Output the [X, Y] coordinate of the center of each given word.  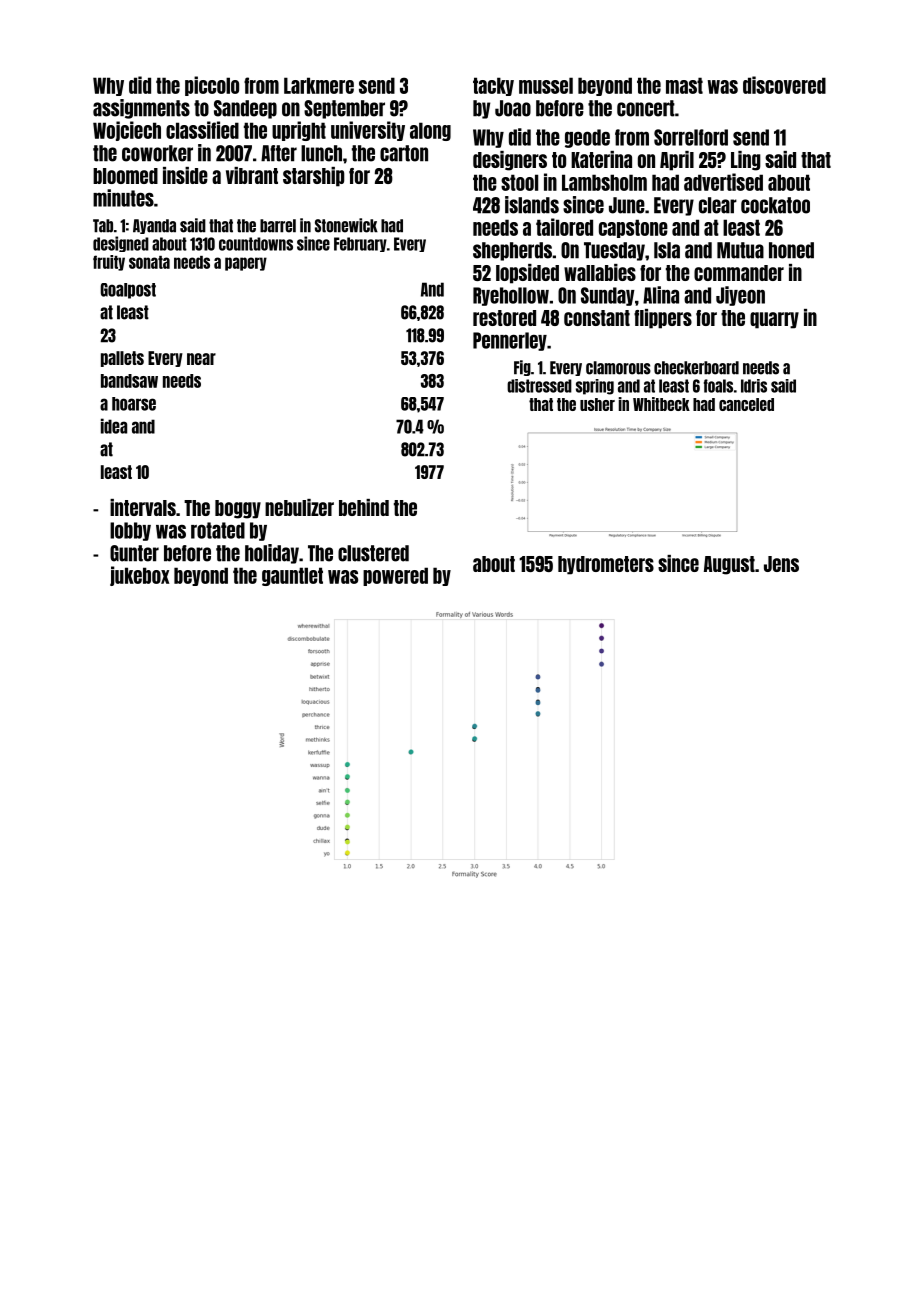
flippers [663, 319]
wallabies [600, 272]
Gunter [134, 553]
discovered [784, 85]
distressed [539, 386]
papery [246, 264]
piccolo [212, 86]
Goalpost [128, 291]
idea [114, 426]
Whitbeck [661, 404]
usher [597, 404]
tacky [493, 86]
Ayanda [154, 226]
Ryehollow [511, 296]
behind [364, 507]
